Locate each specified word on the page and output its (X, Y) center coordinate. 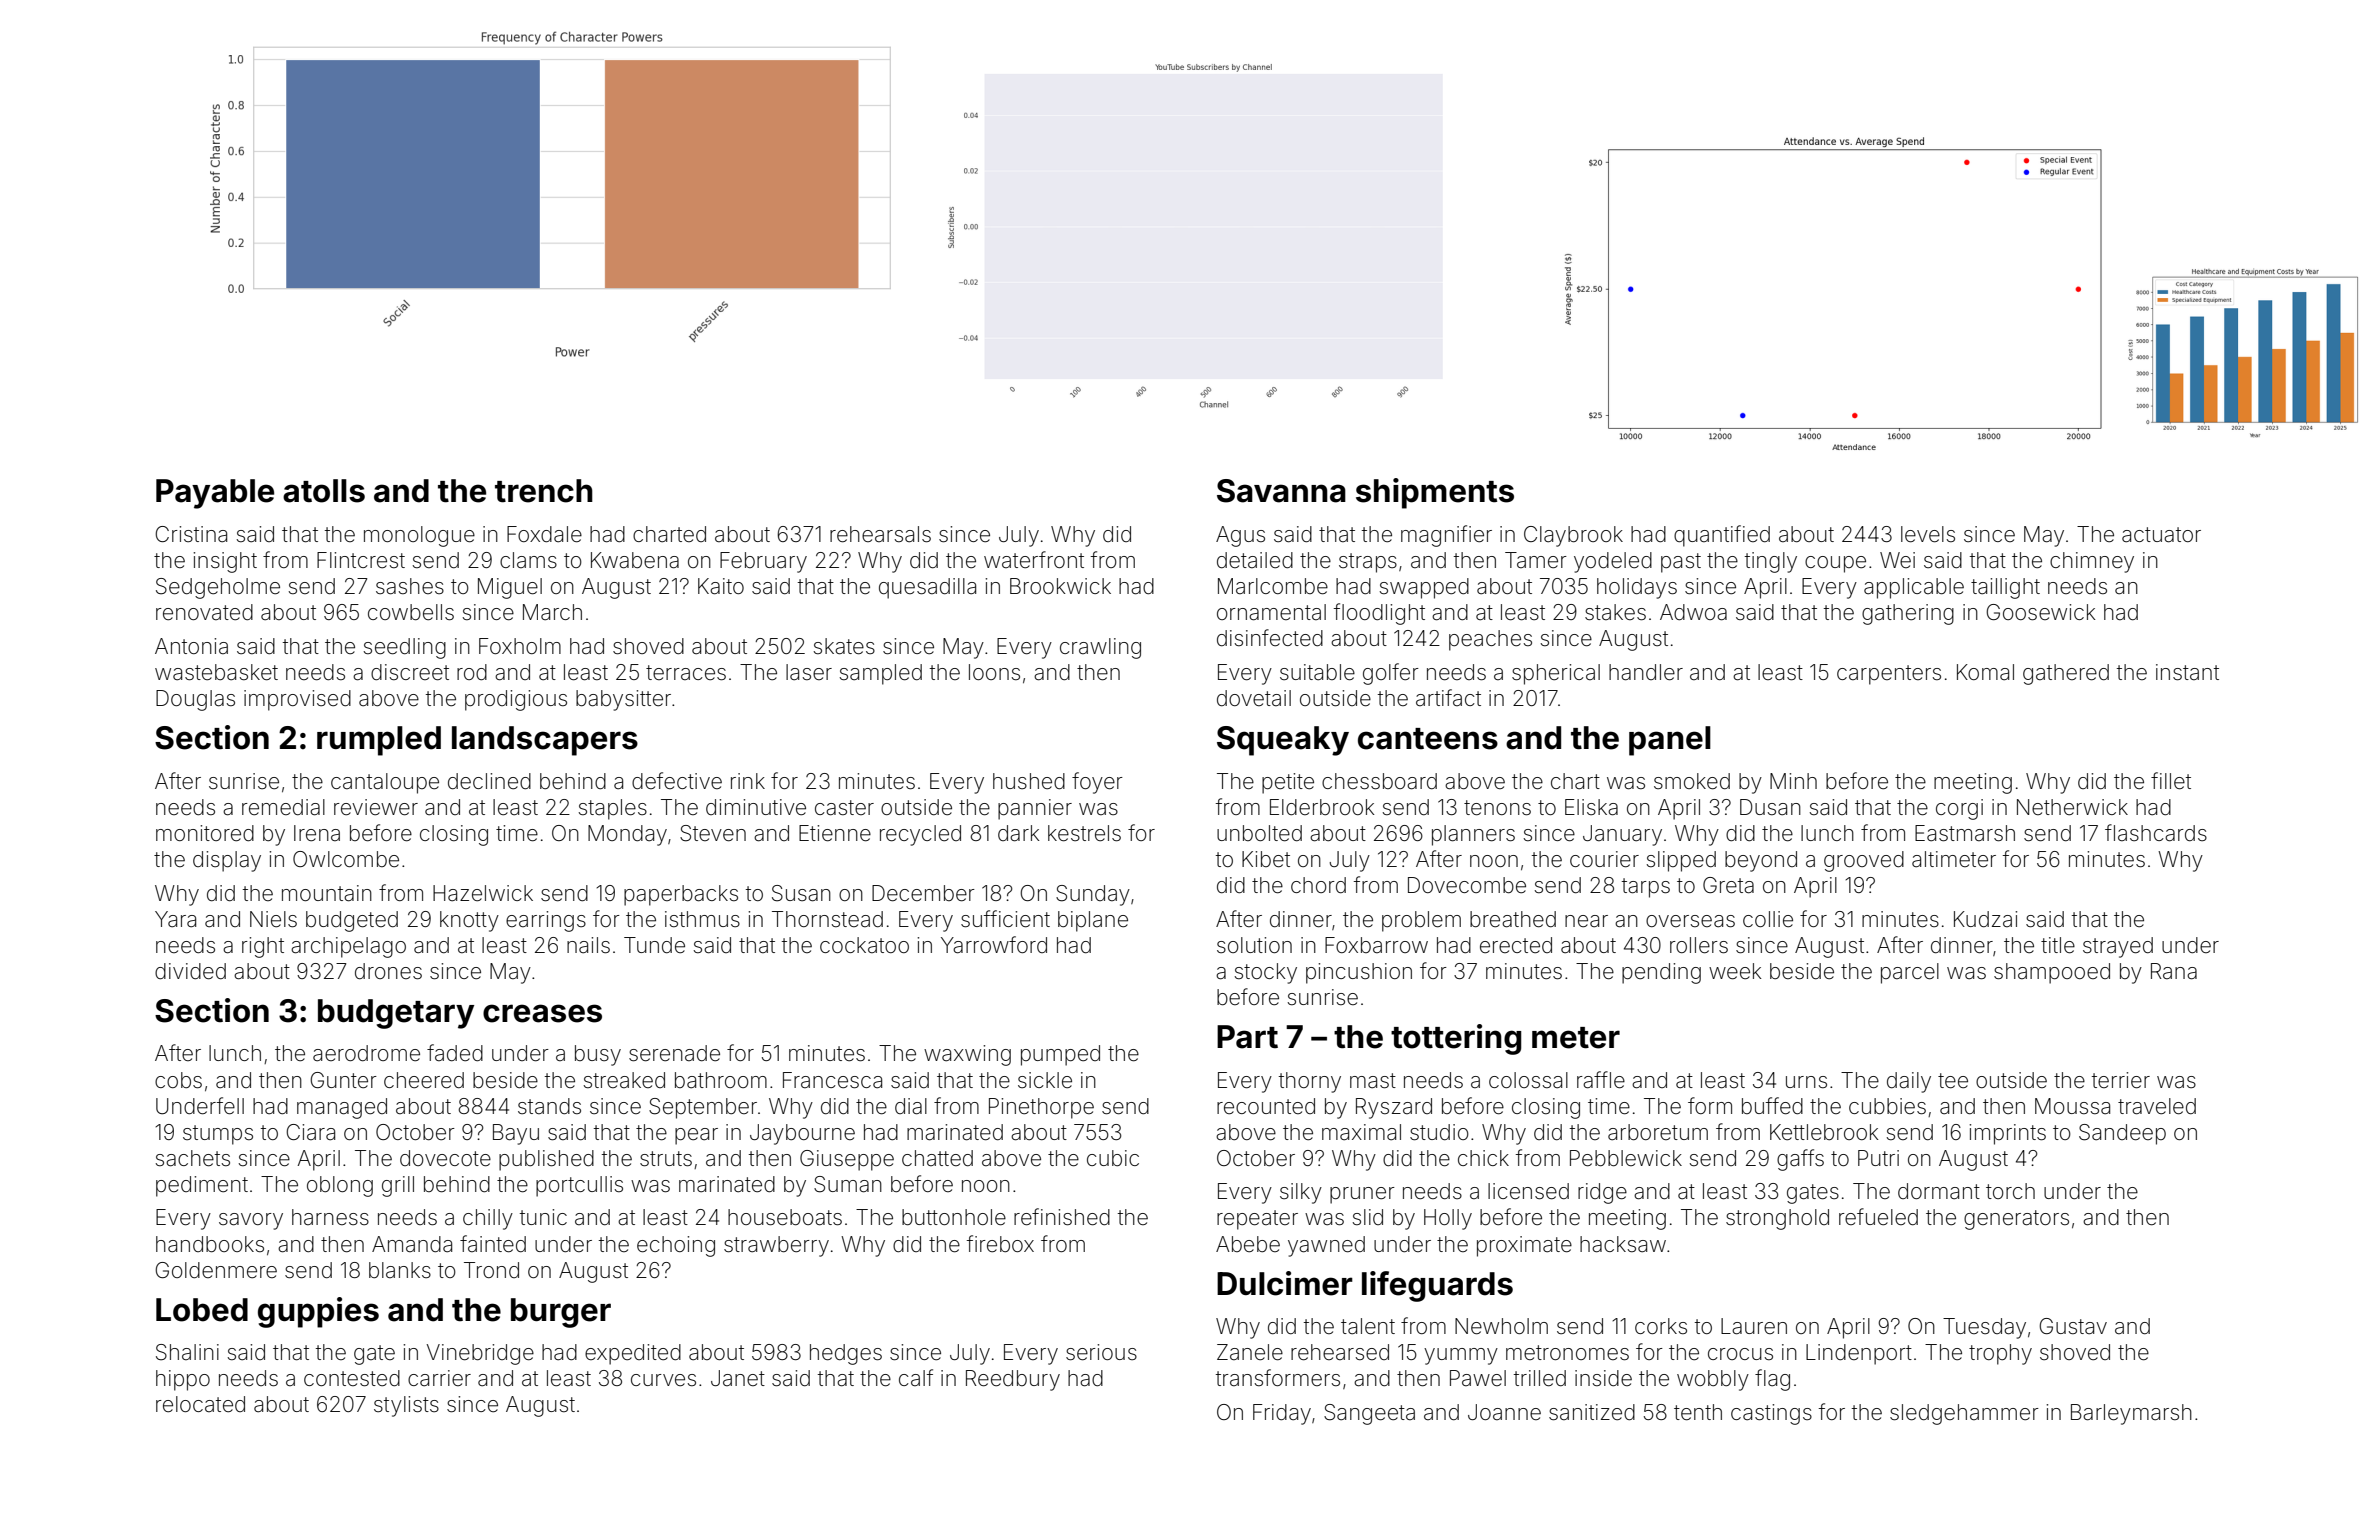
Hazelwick (483, 893)
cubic (1113, 1158)
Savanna (1281, 491)
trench (544, 491)
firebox (1000, 1243)
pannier (1035, 809)
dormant (1939, 1191)
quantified (1722, 536)
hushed (1029, 781)
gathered (2066, 674)
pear (696, 1136)
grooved (1864, 861)
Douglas (195, 700)
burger (561, 1313)
